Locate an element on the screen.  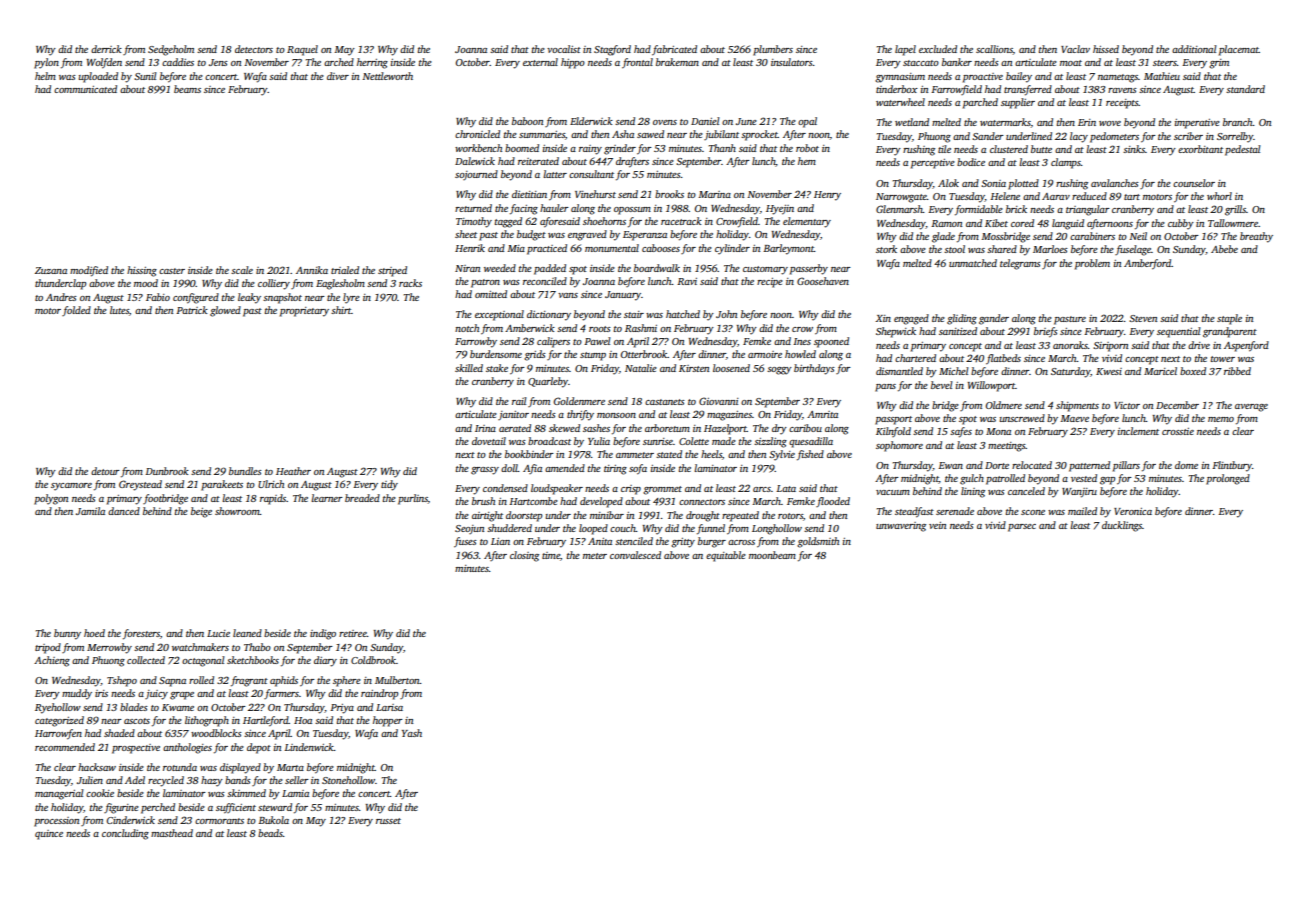
Stonehollow is located at coordinates (348, 780).
